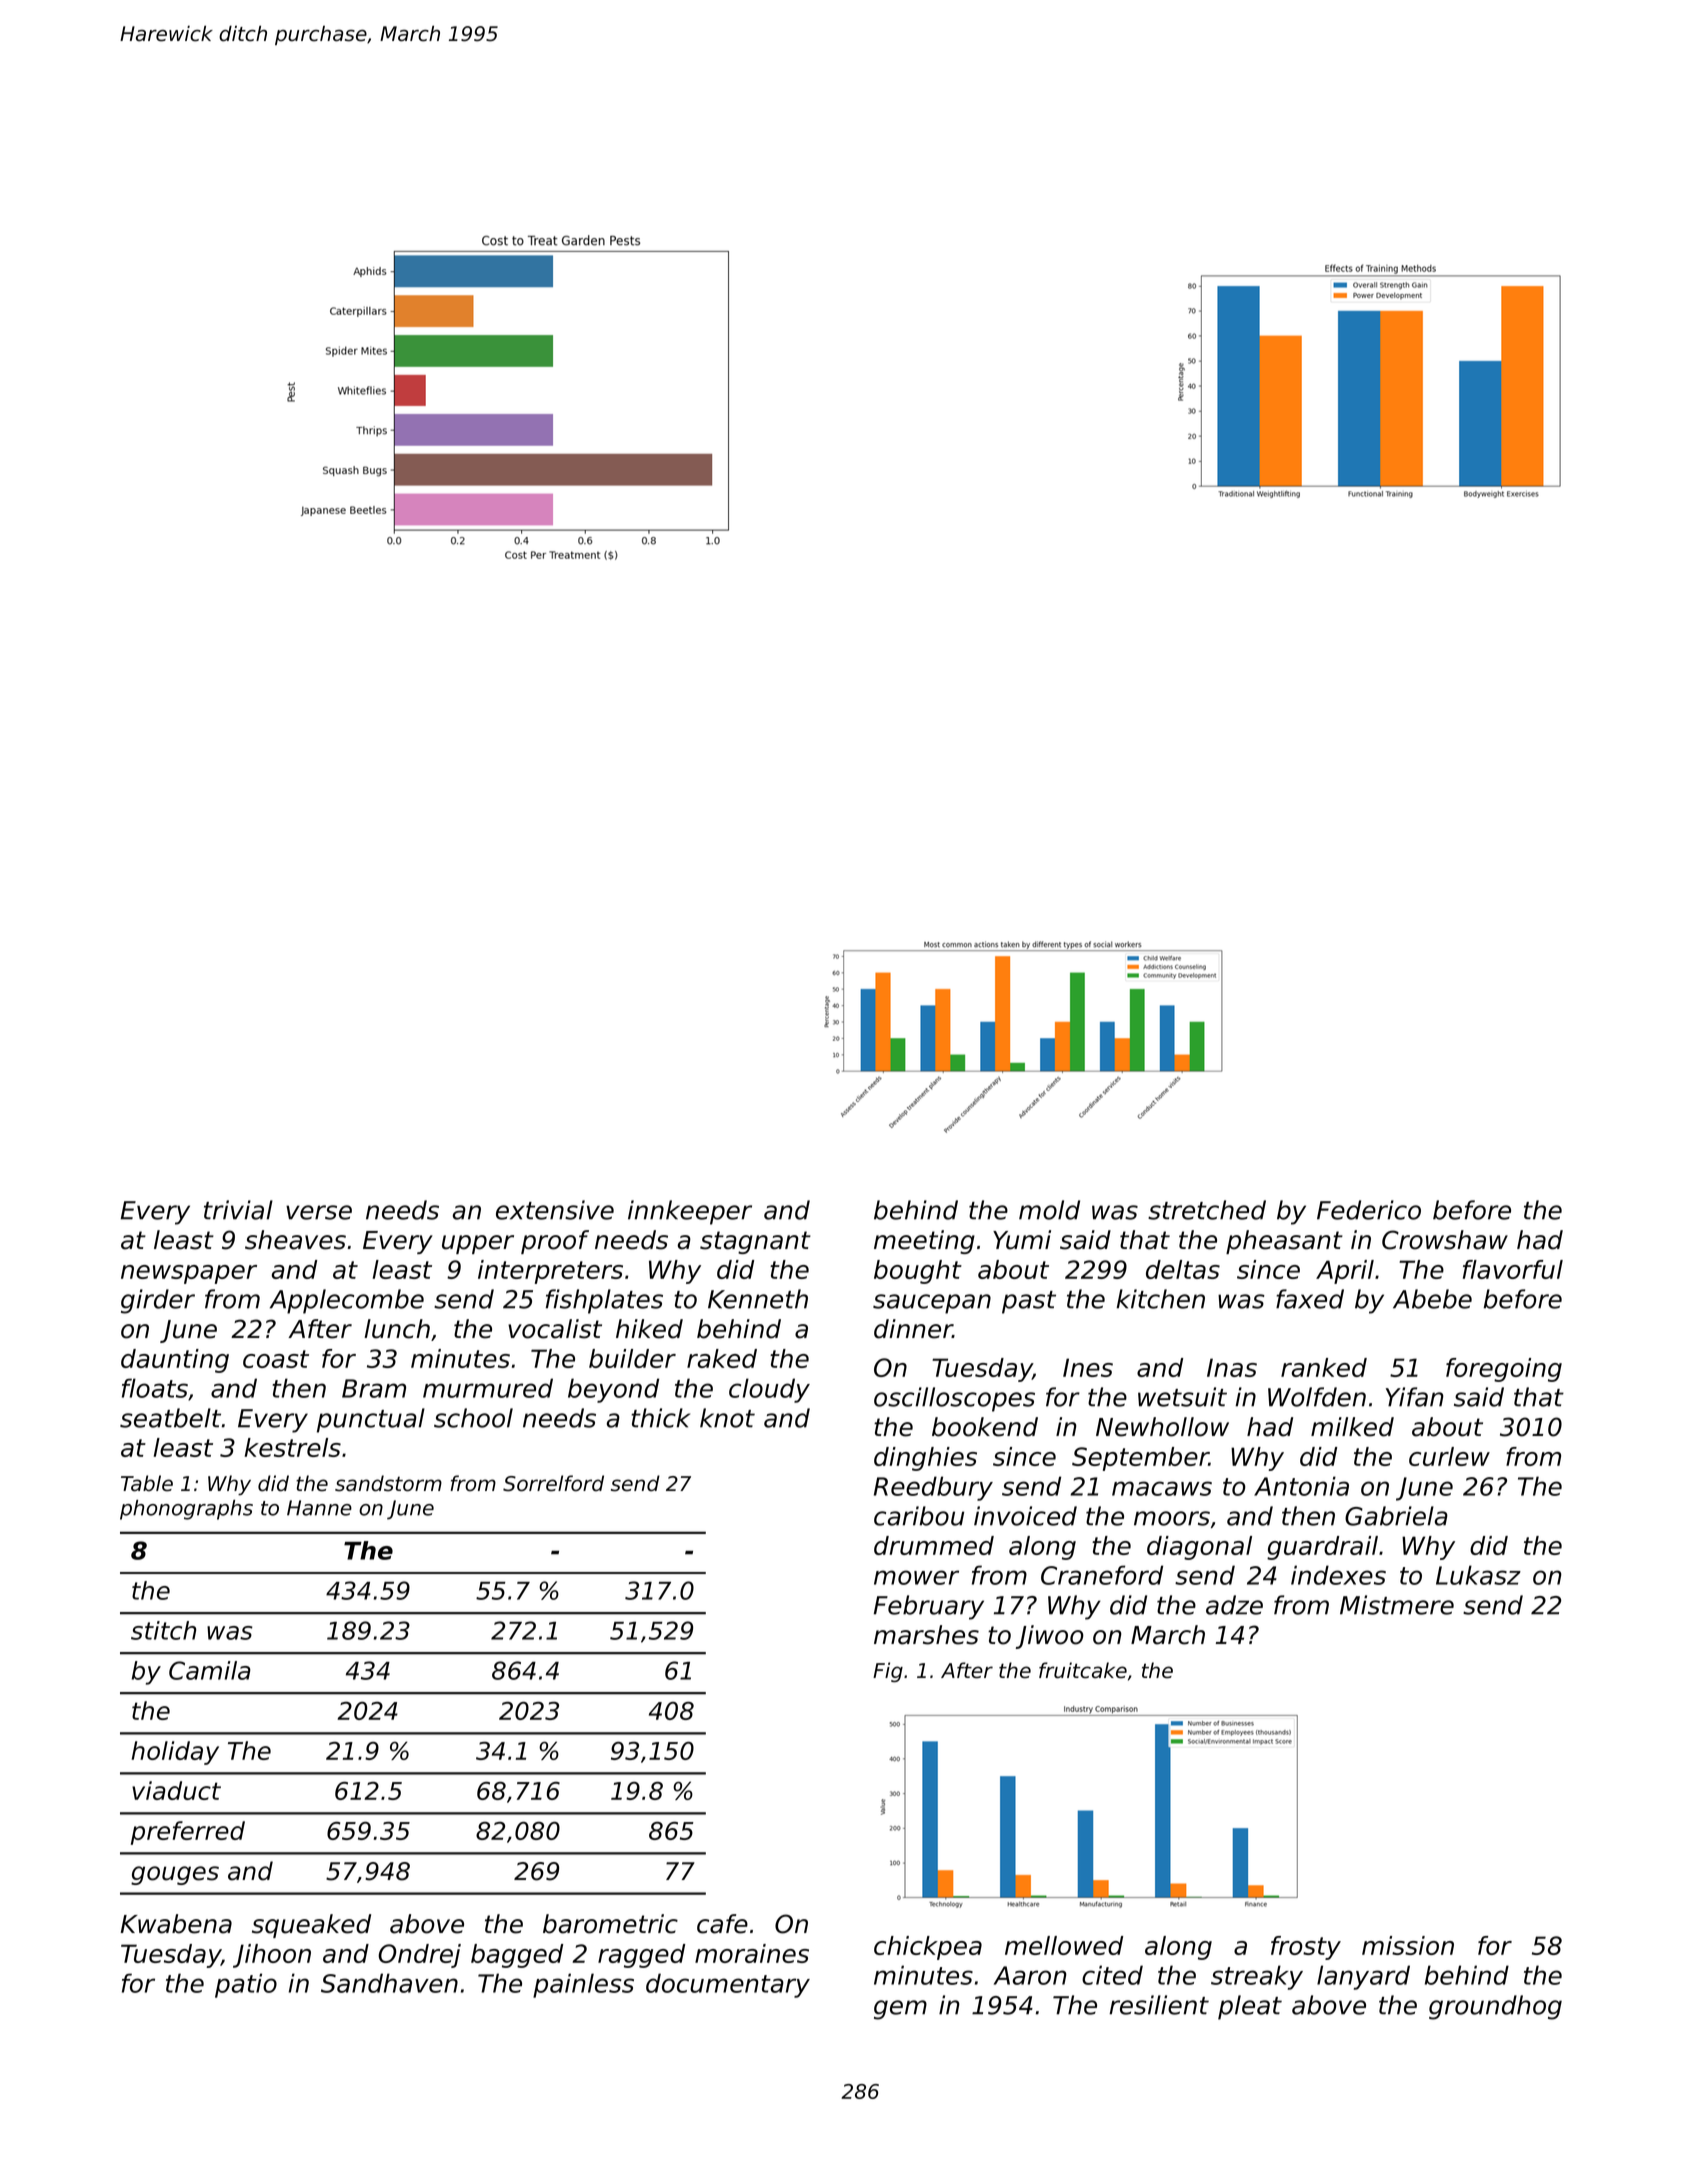  Describe the element at coordinates (555, 1210) in the document. I see `extensive` at that location.
